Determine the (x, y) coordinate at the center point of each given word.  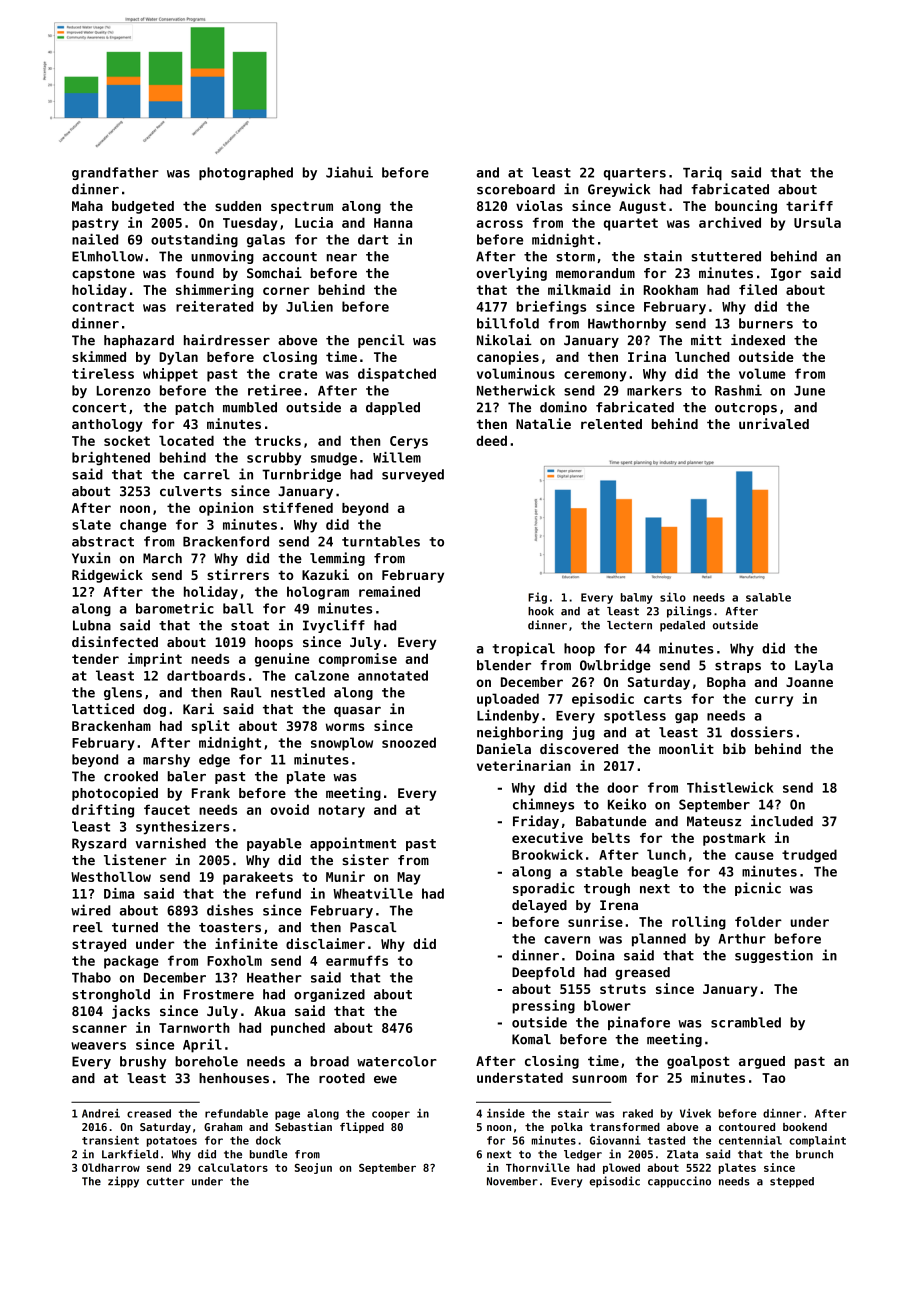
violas (539, 205)
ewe (385, 1079)
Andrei (101, 1113)
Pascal (373, 927)
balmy (637, 598)
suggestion (774, 956)
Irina (647, 356)
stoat (250, 626)
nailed (95, 239)
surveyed (413, 475)
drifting (103, 811)
